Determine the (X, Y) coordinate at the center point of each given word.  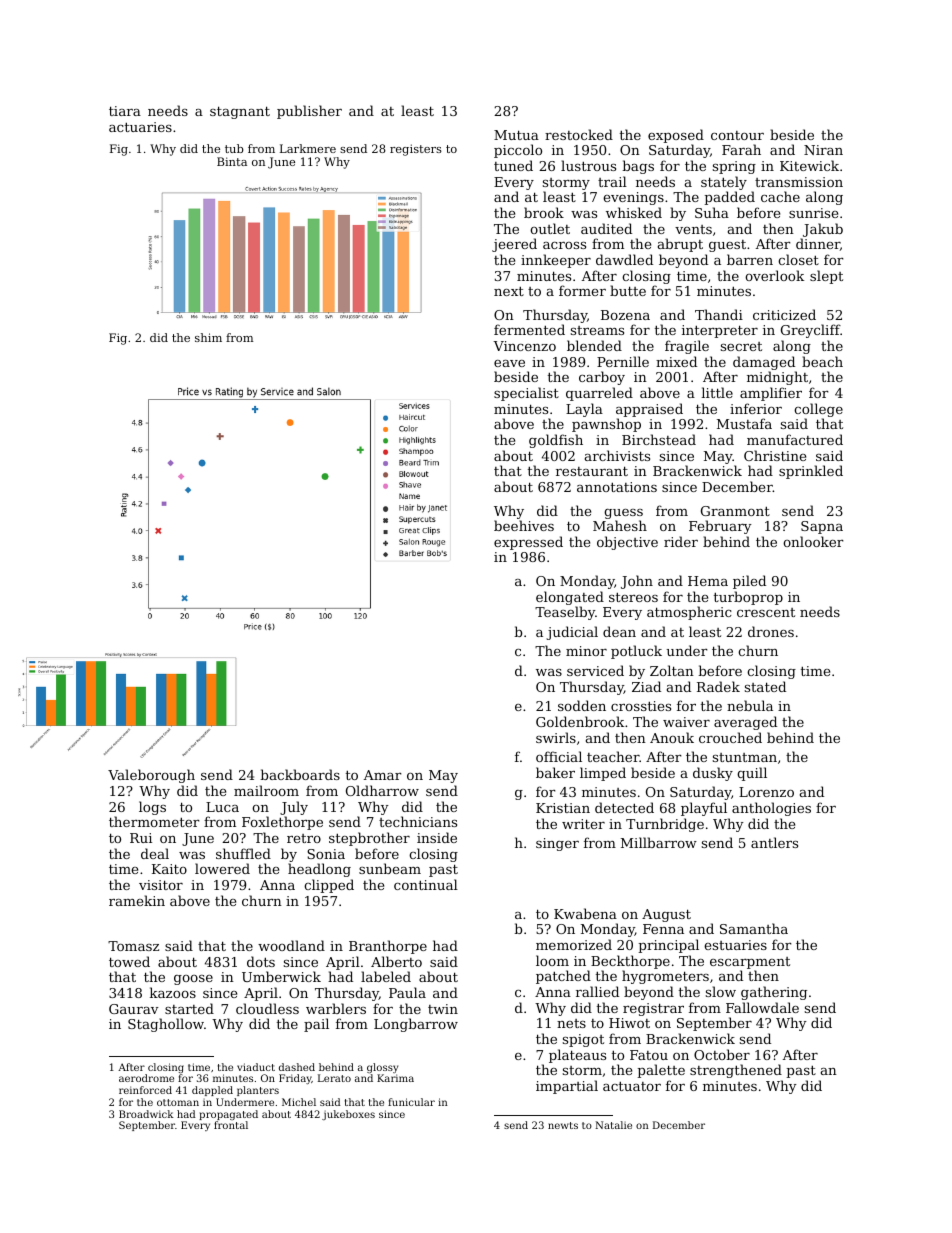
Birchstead (659, 439)
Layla (584, 410)
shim (208, 337)
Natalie (613, 1125)
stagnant (240, 112)
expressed (528, 543)
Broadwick (146, 1114)
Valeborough (151, 776)
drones (771, 631)
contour (737, 135)
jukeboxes (348, 1115)
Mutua (516, 135)
